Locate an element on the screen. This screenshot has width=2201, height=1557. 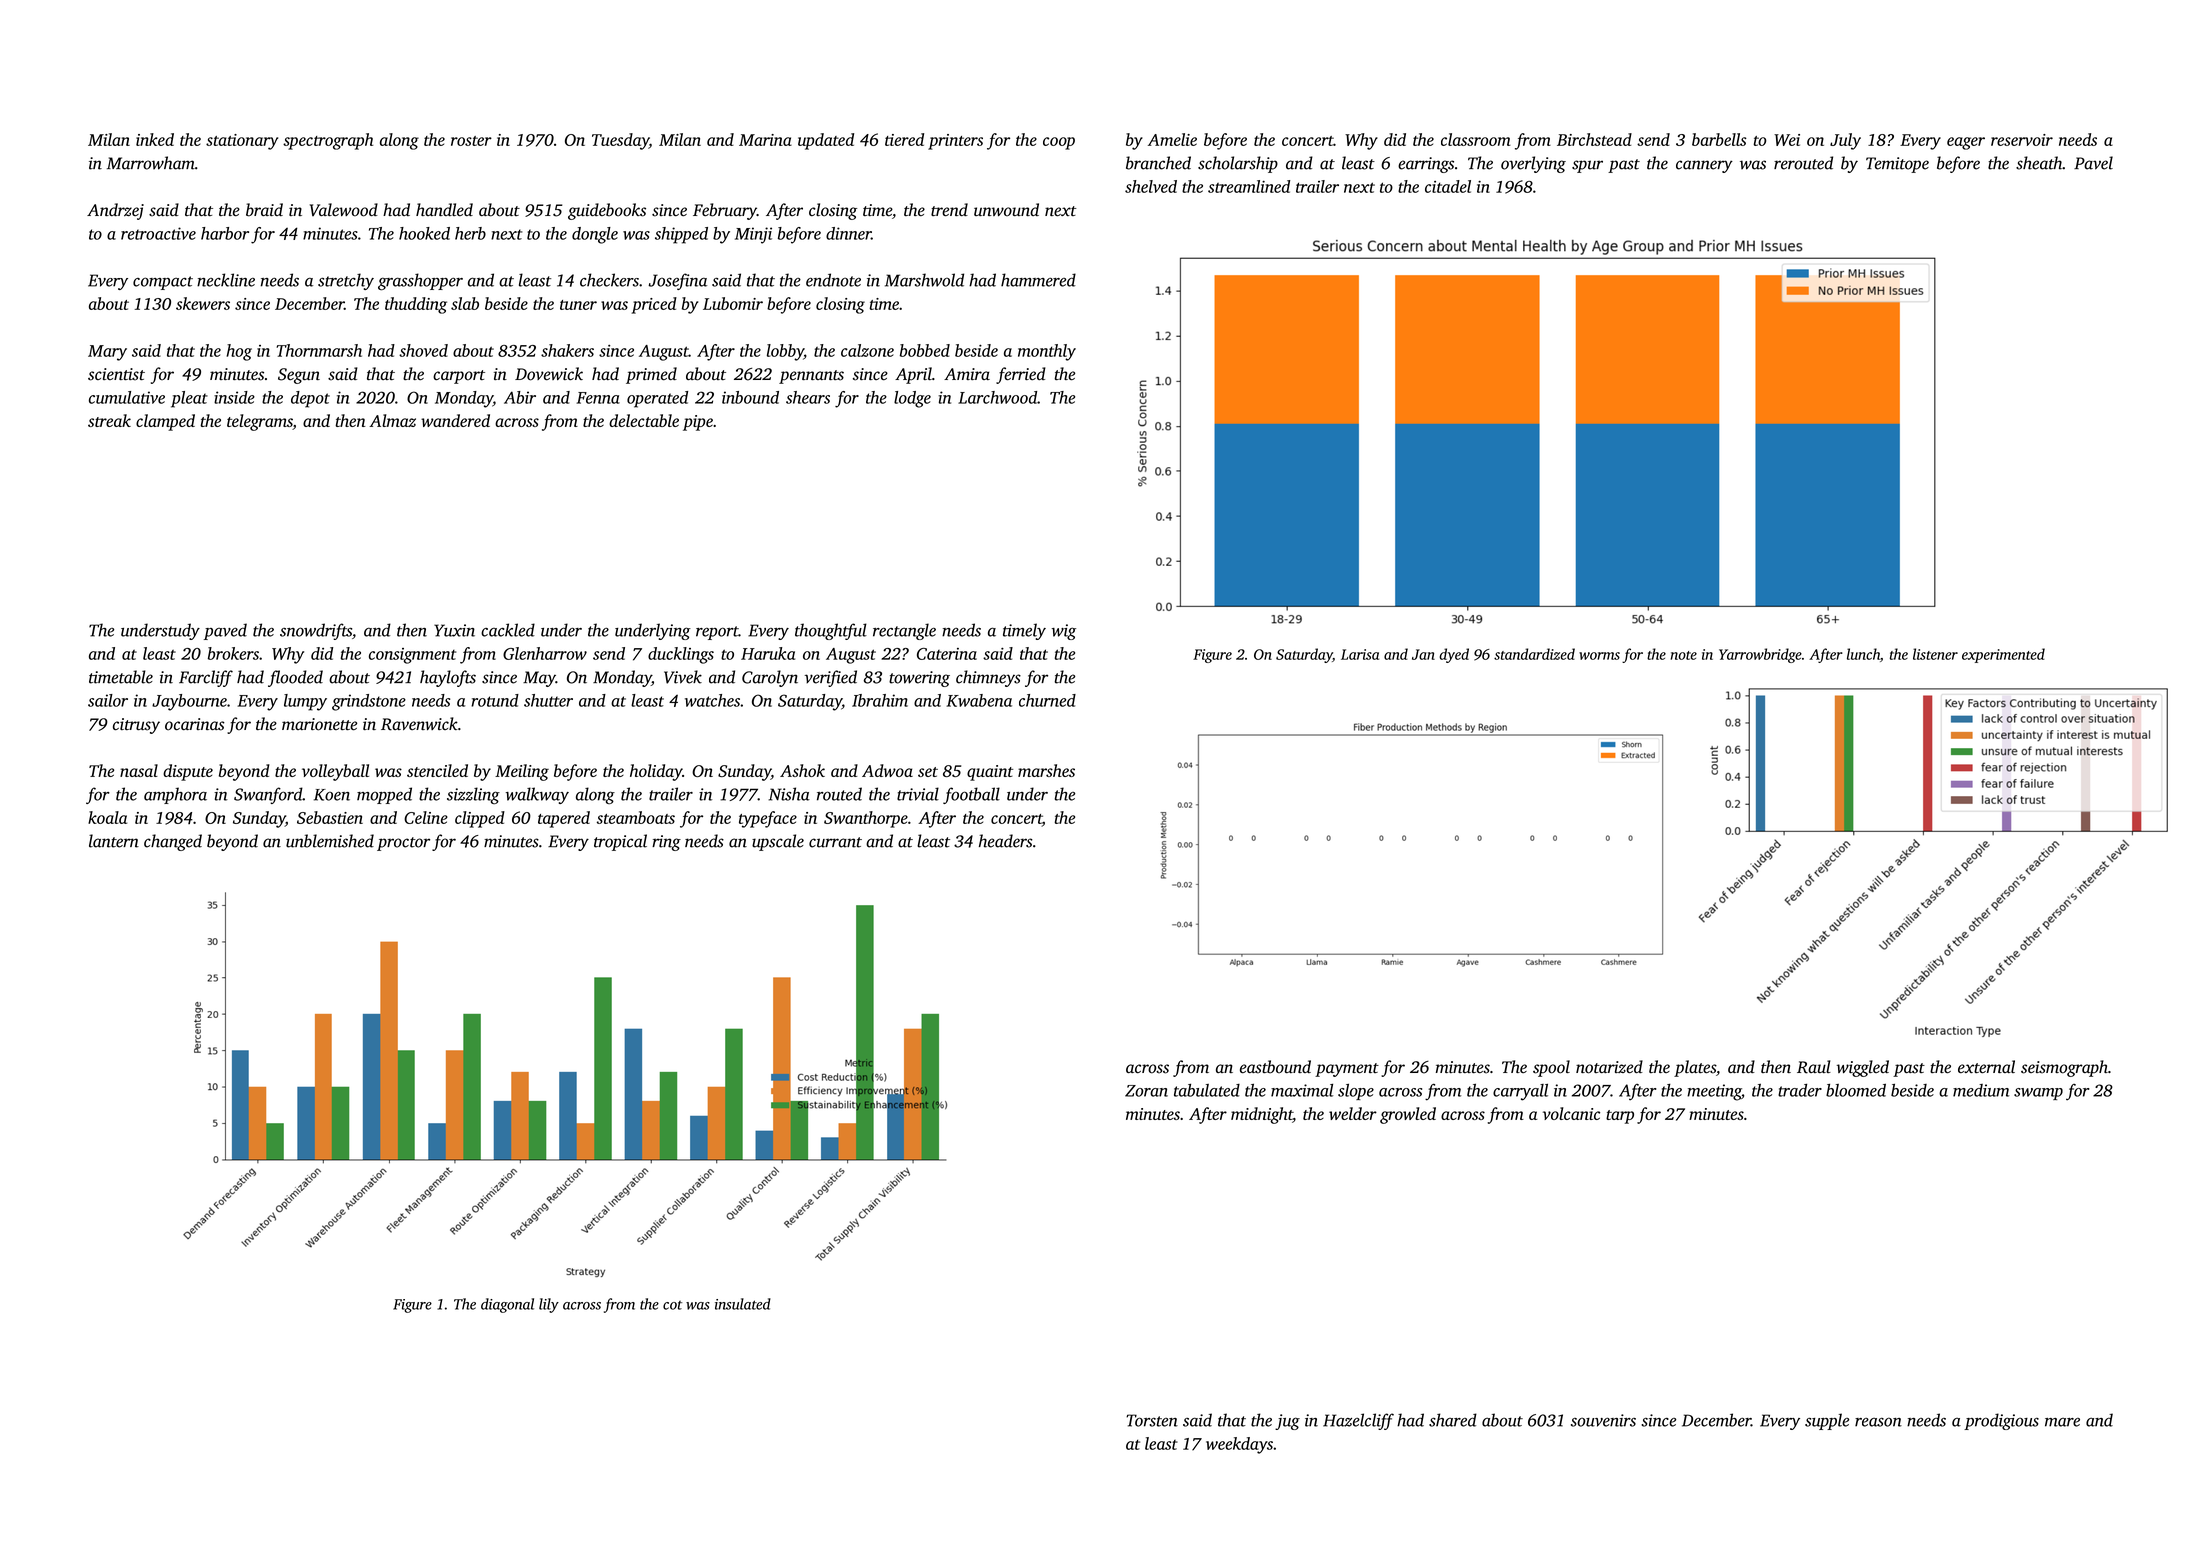
unblemished is located at coordinates (330, 841).
